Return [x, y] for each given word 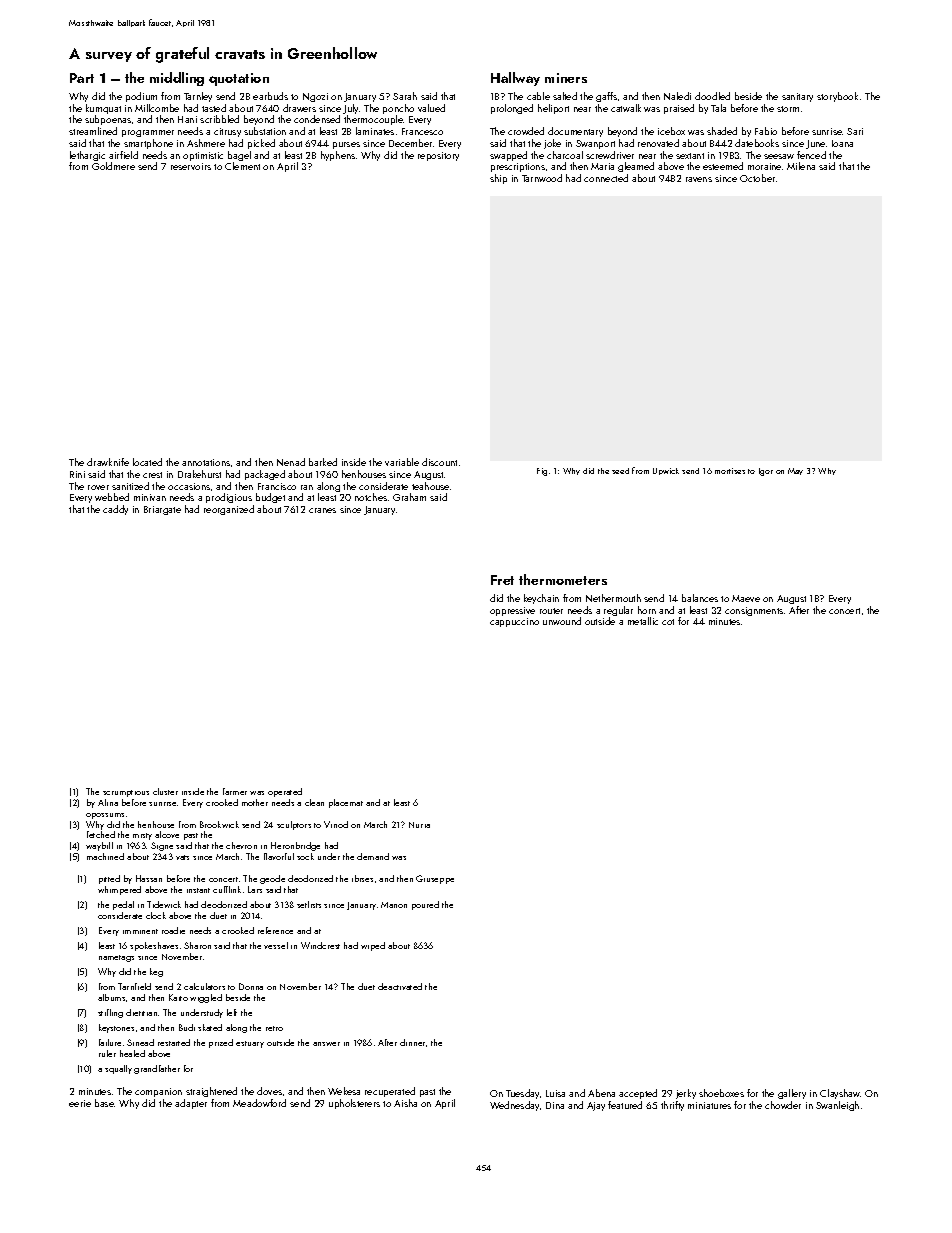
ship [498, 179]
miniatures [709, 1105]
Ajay [596, 1106]
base [104, 1103]
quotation [239, 79]
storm [788, 109]
